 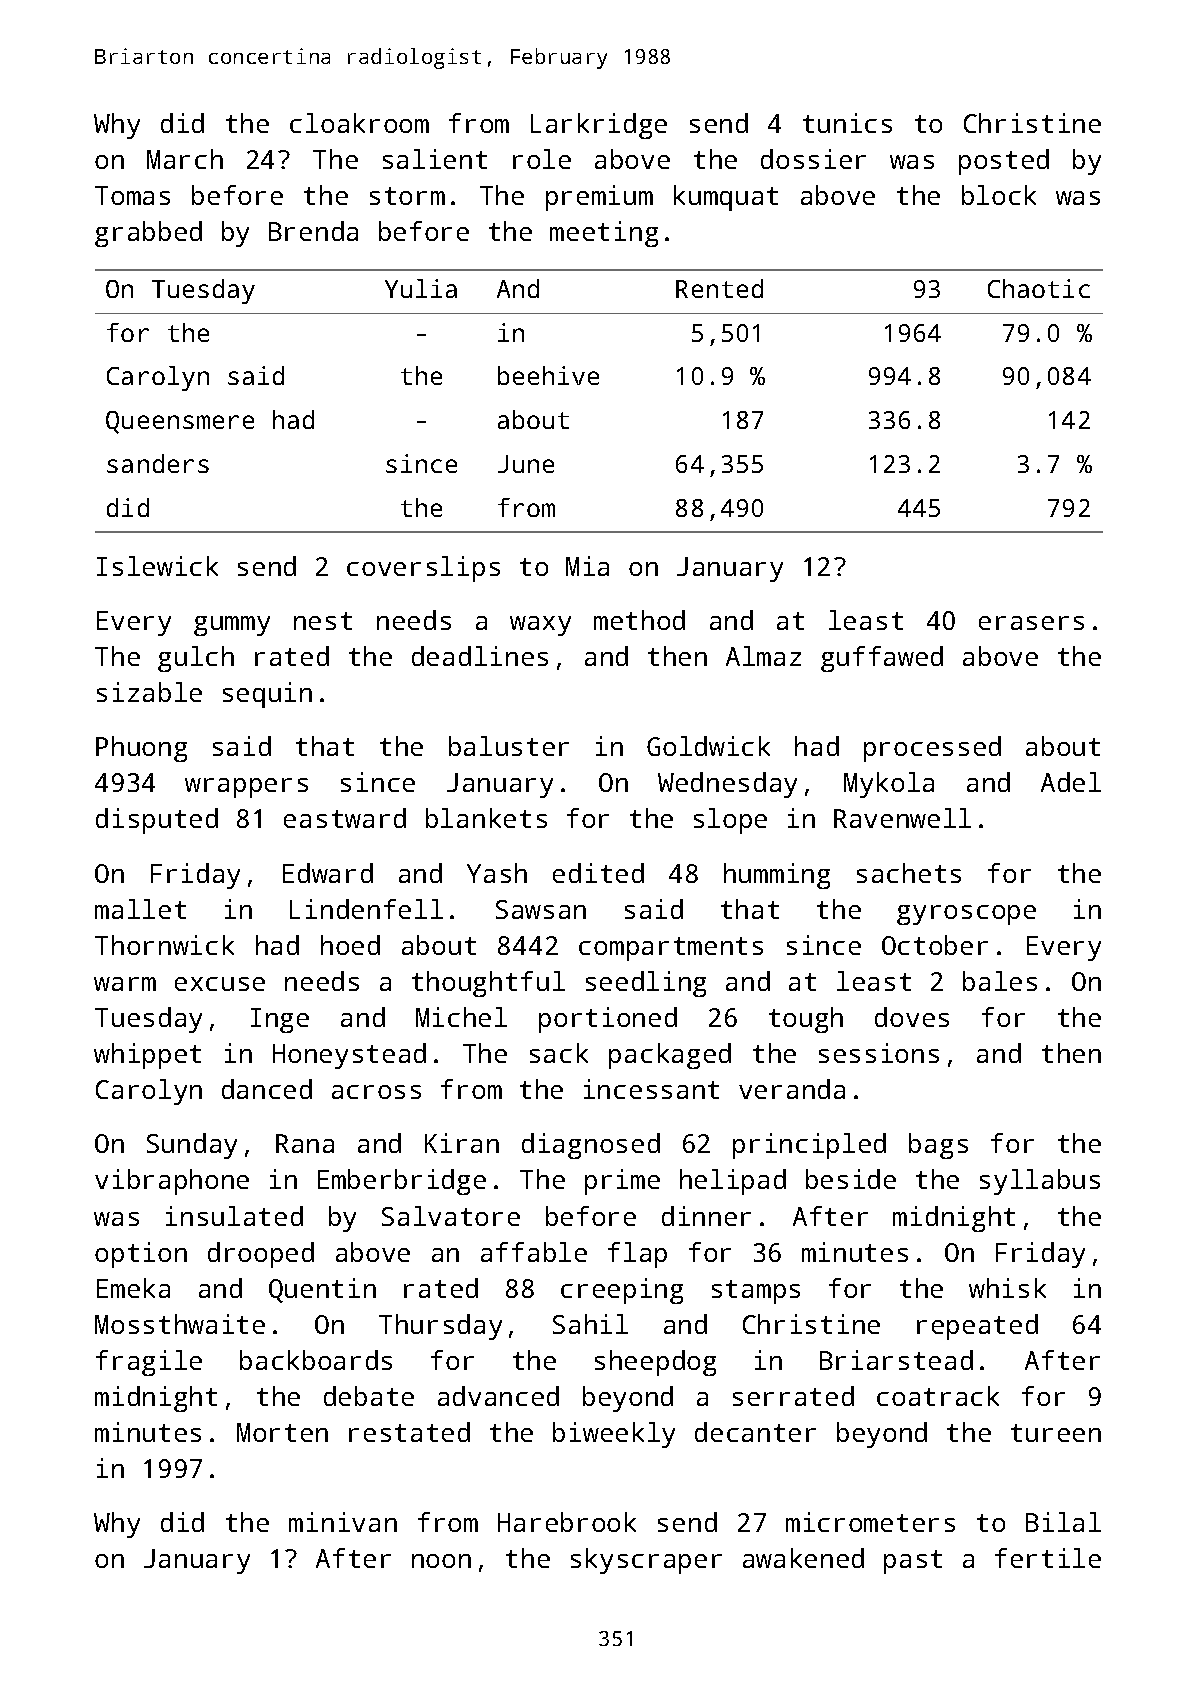 What do you see at coordinates (282, 1432) in the document?
I see `Morten` at bounding box center [282, 1432].
